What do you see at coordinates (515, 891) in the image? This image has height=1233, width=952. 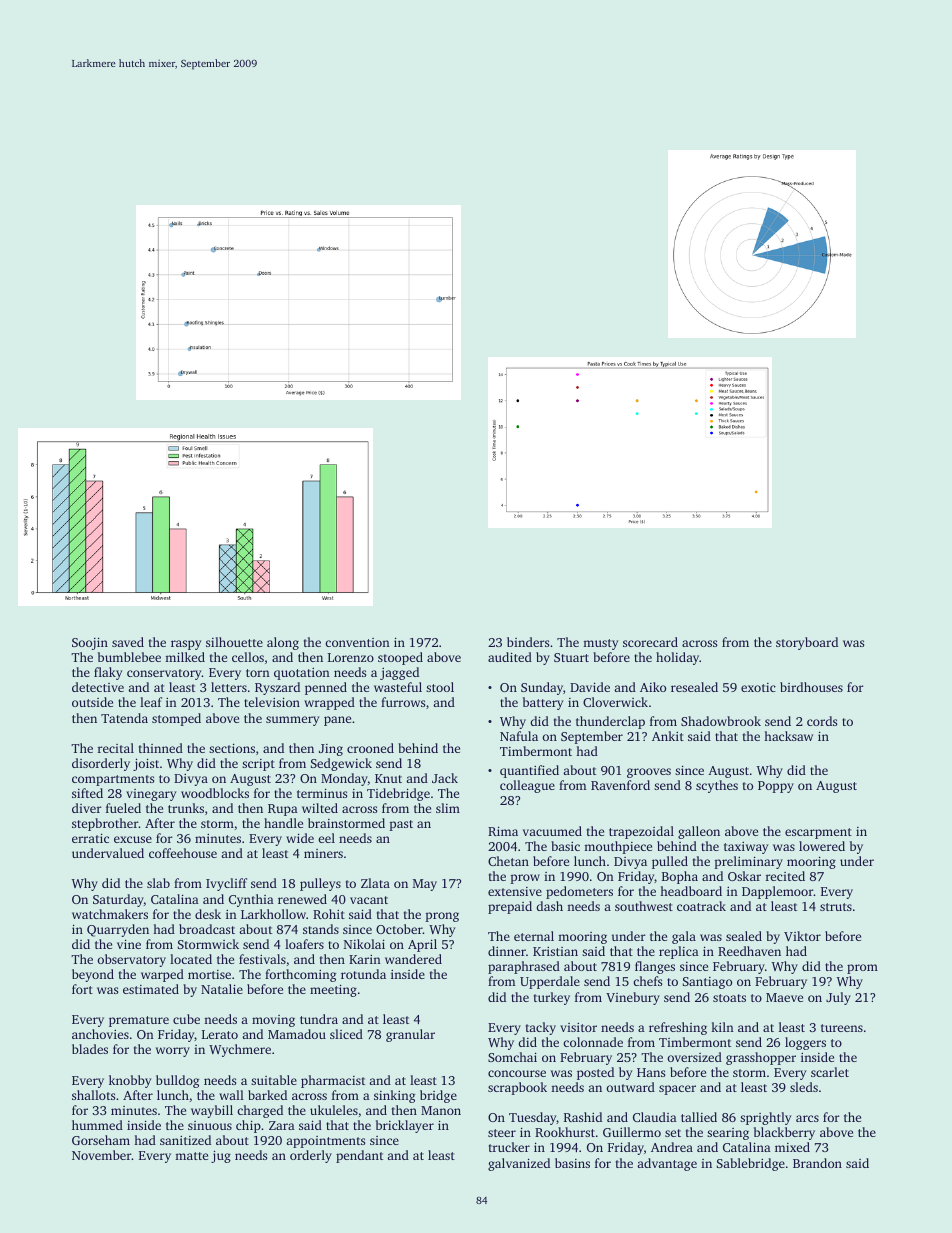 I see `extensive` at bounding box center [515, 891].
